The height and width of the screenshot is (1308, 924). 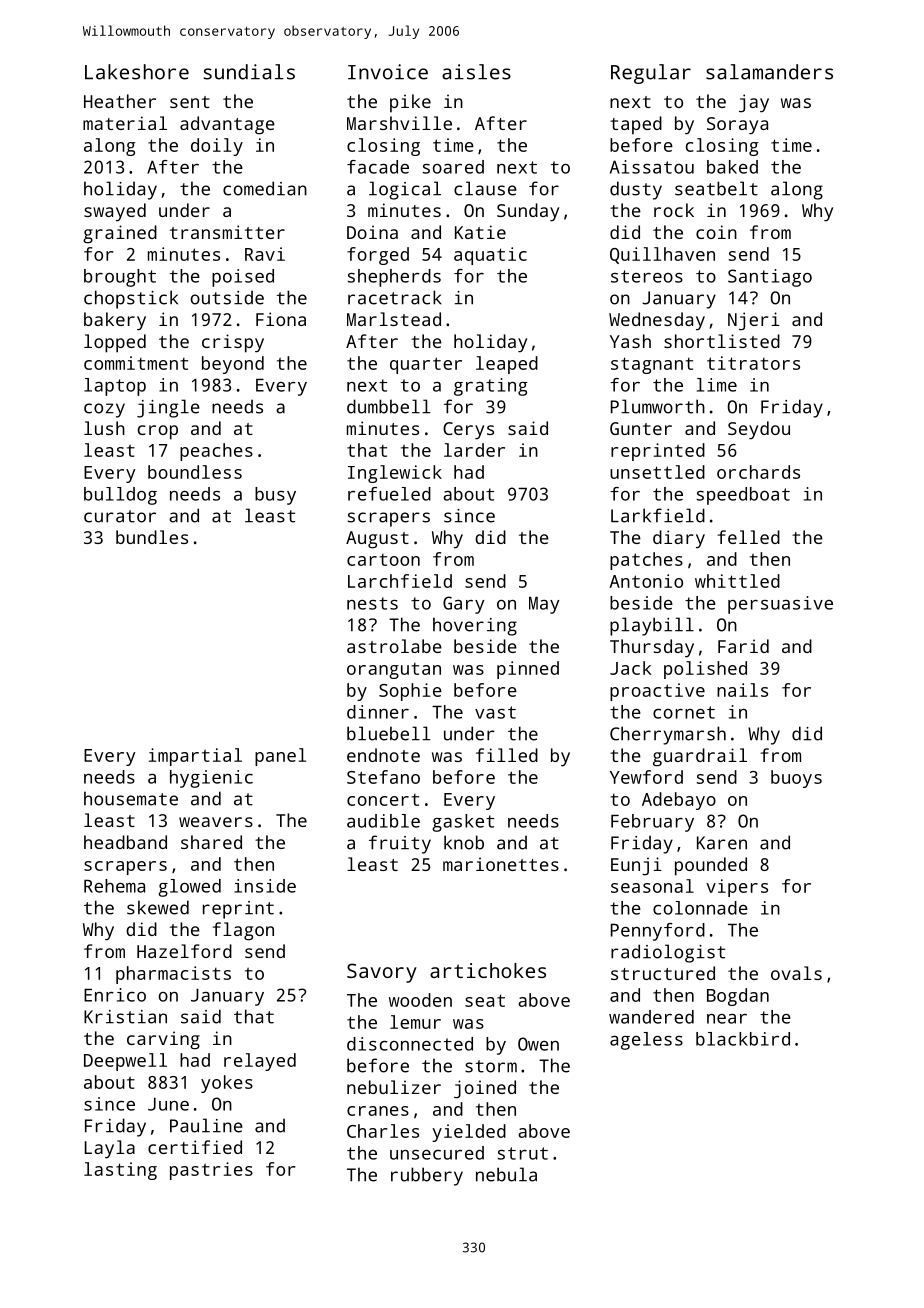 What do you see at coordinates (158, 907) in the screenshot?
I see `skewed` at bounding box center [158, 907].
